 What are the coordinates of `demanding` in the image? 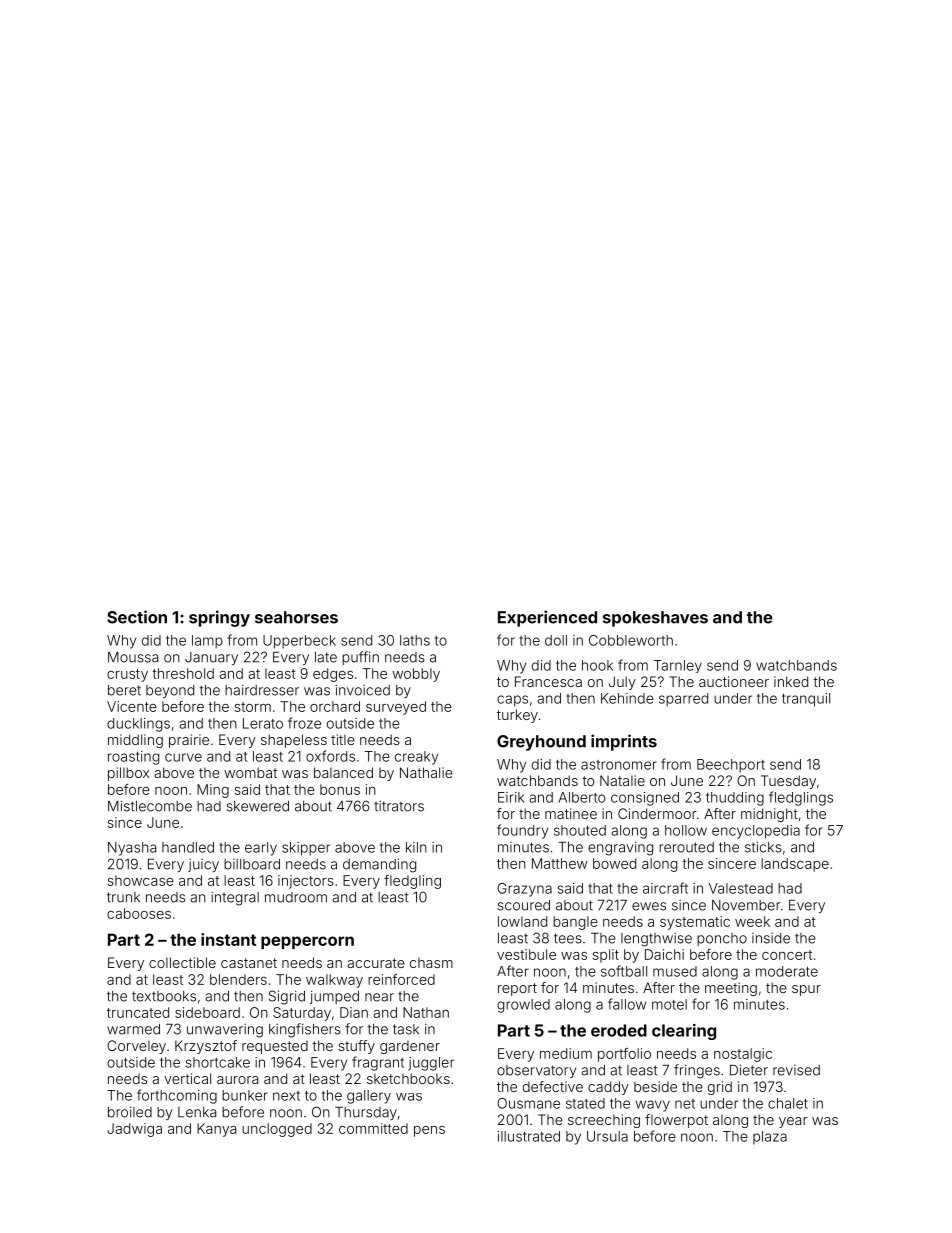 It's located at (379, 865).
